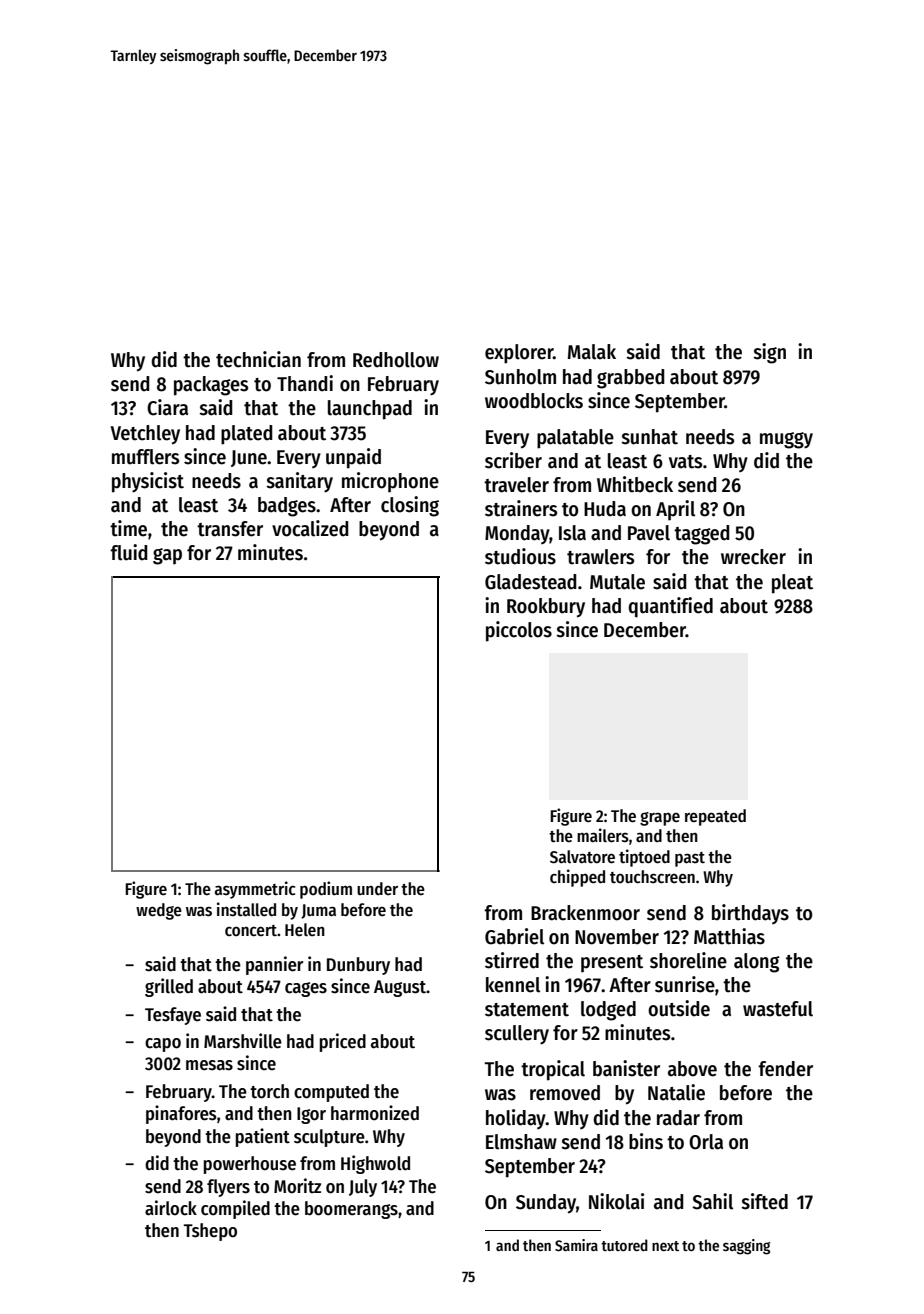  What do you see at coordinates (513, 460) in the page?
I see `scriber` at bounding box center [513, 460].
